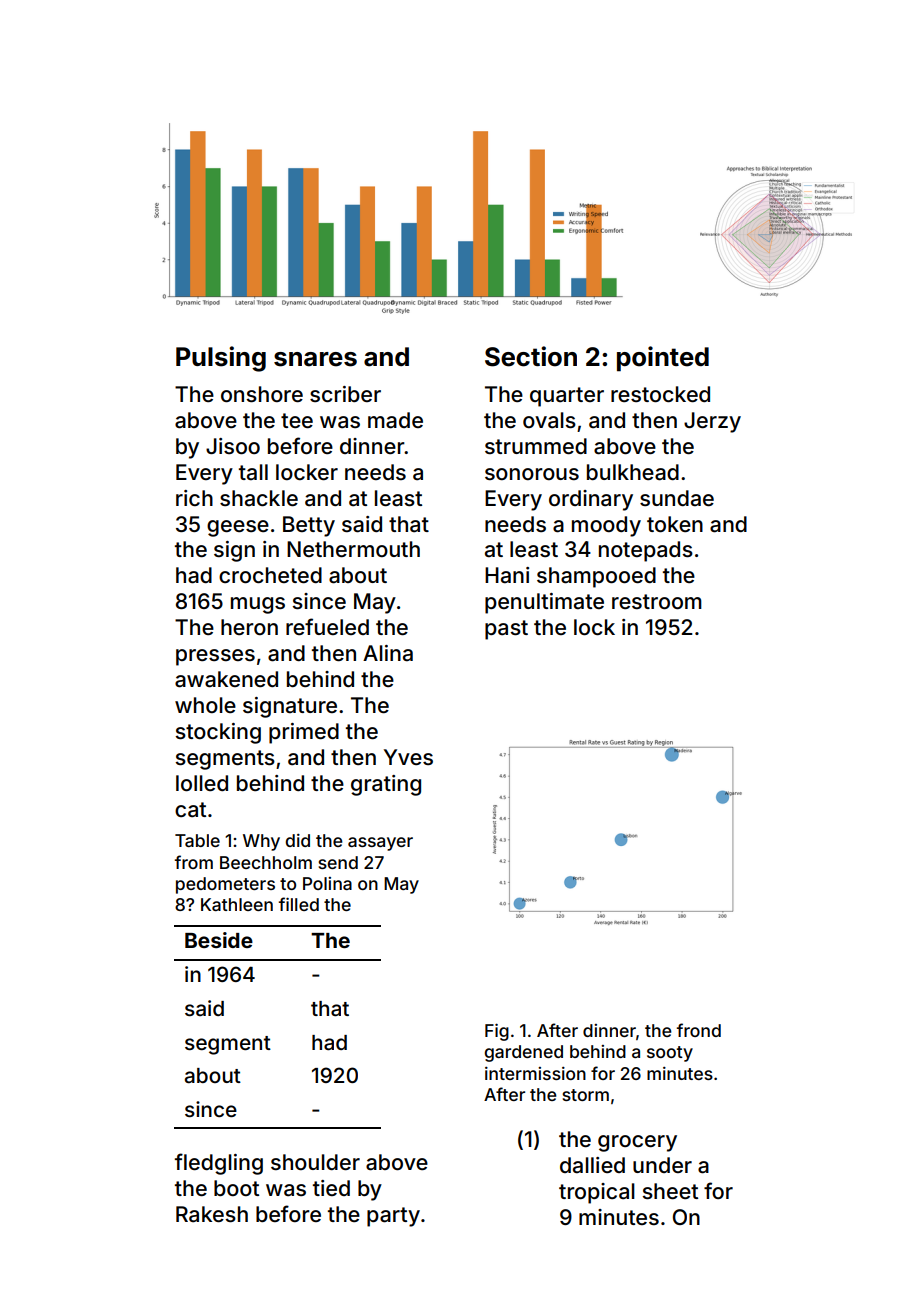 The height and width of the screenshot is (1311, 924). I want to click on assayer, so click(380, 844).
